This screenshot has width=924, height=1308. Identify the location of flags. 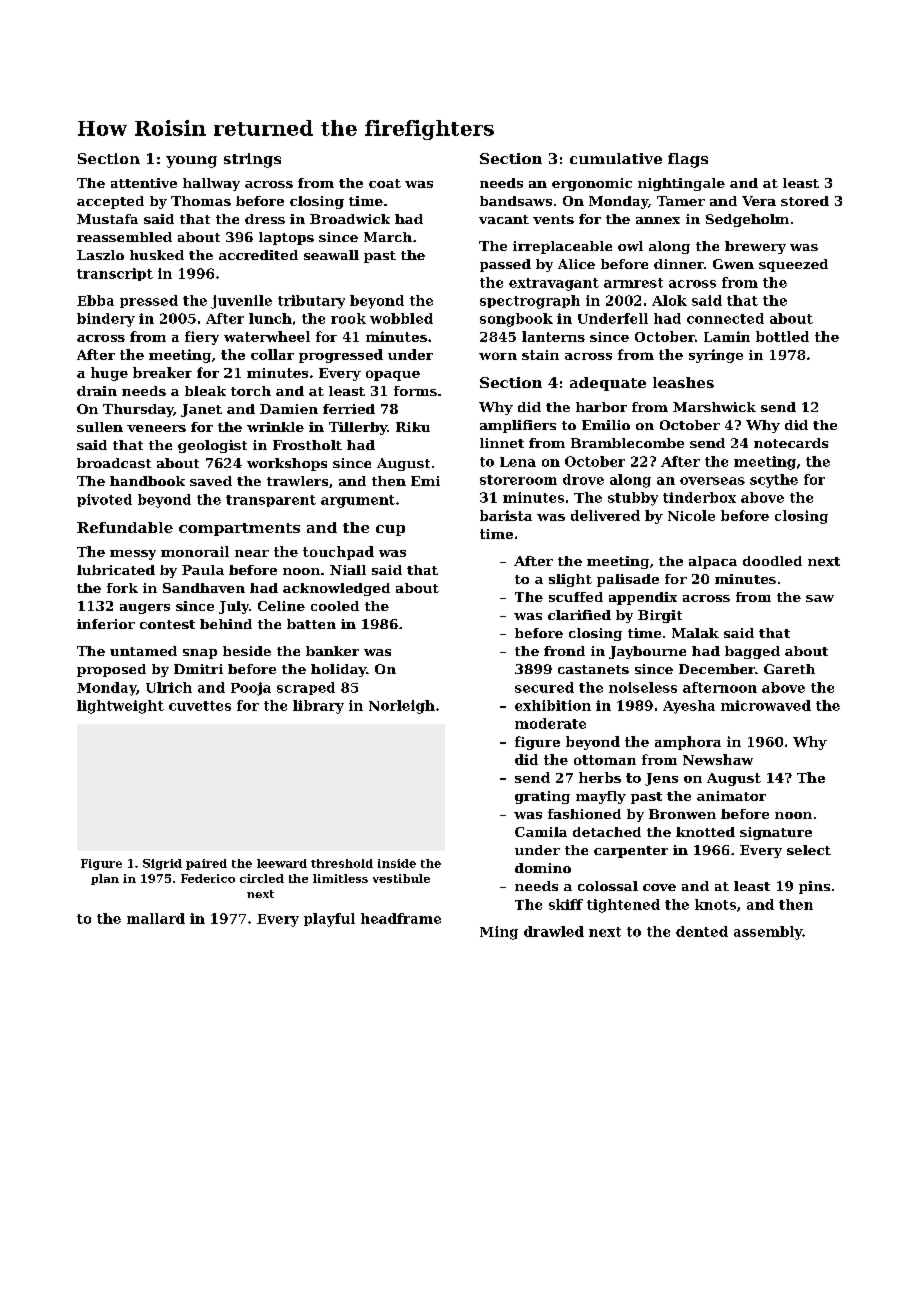
(688, 160).
